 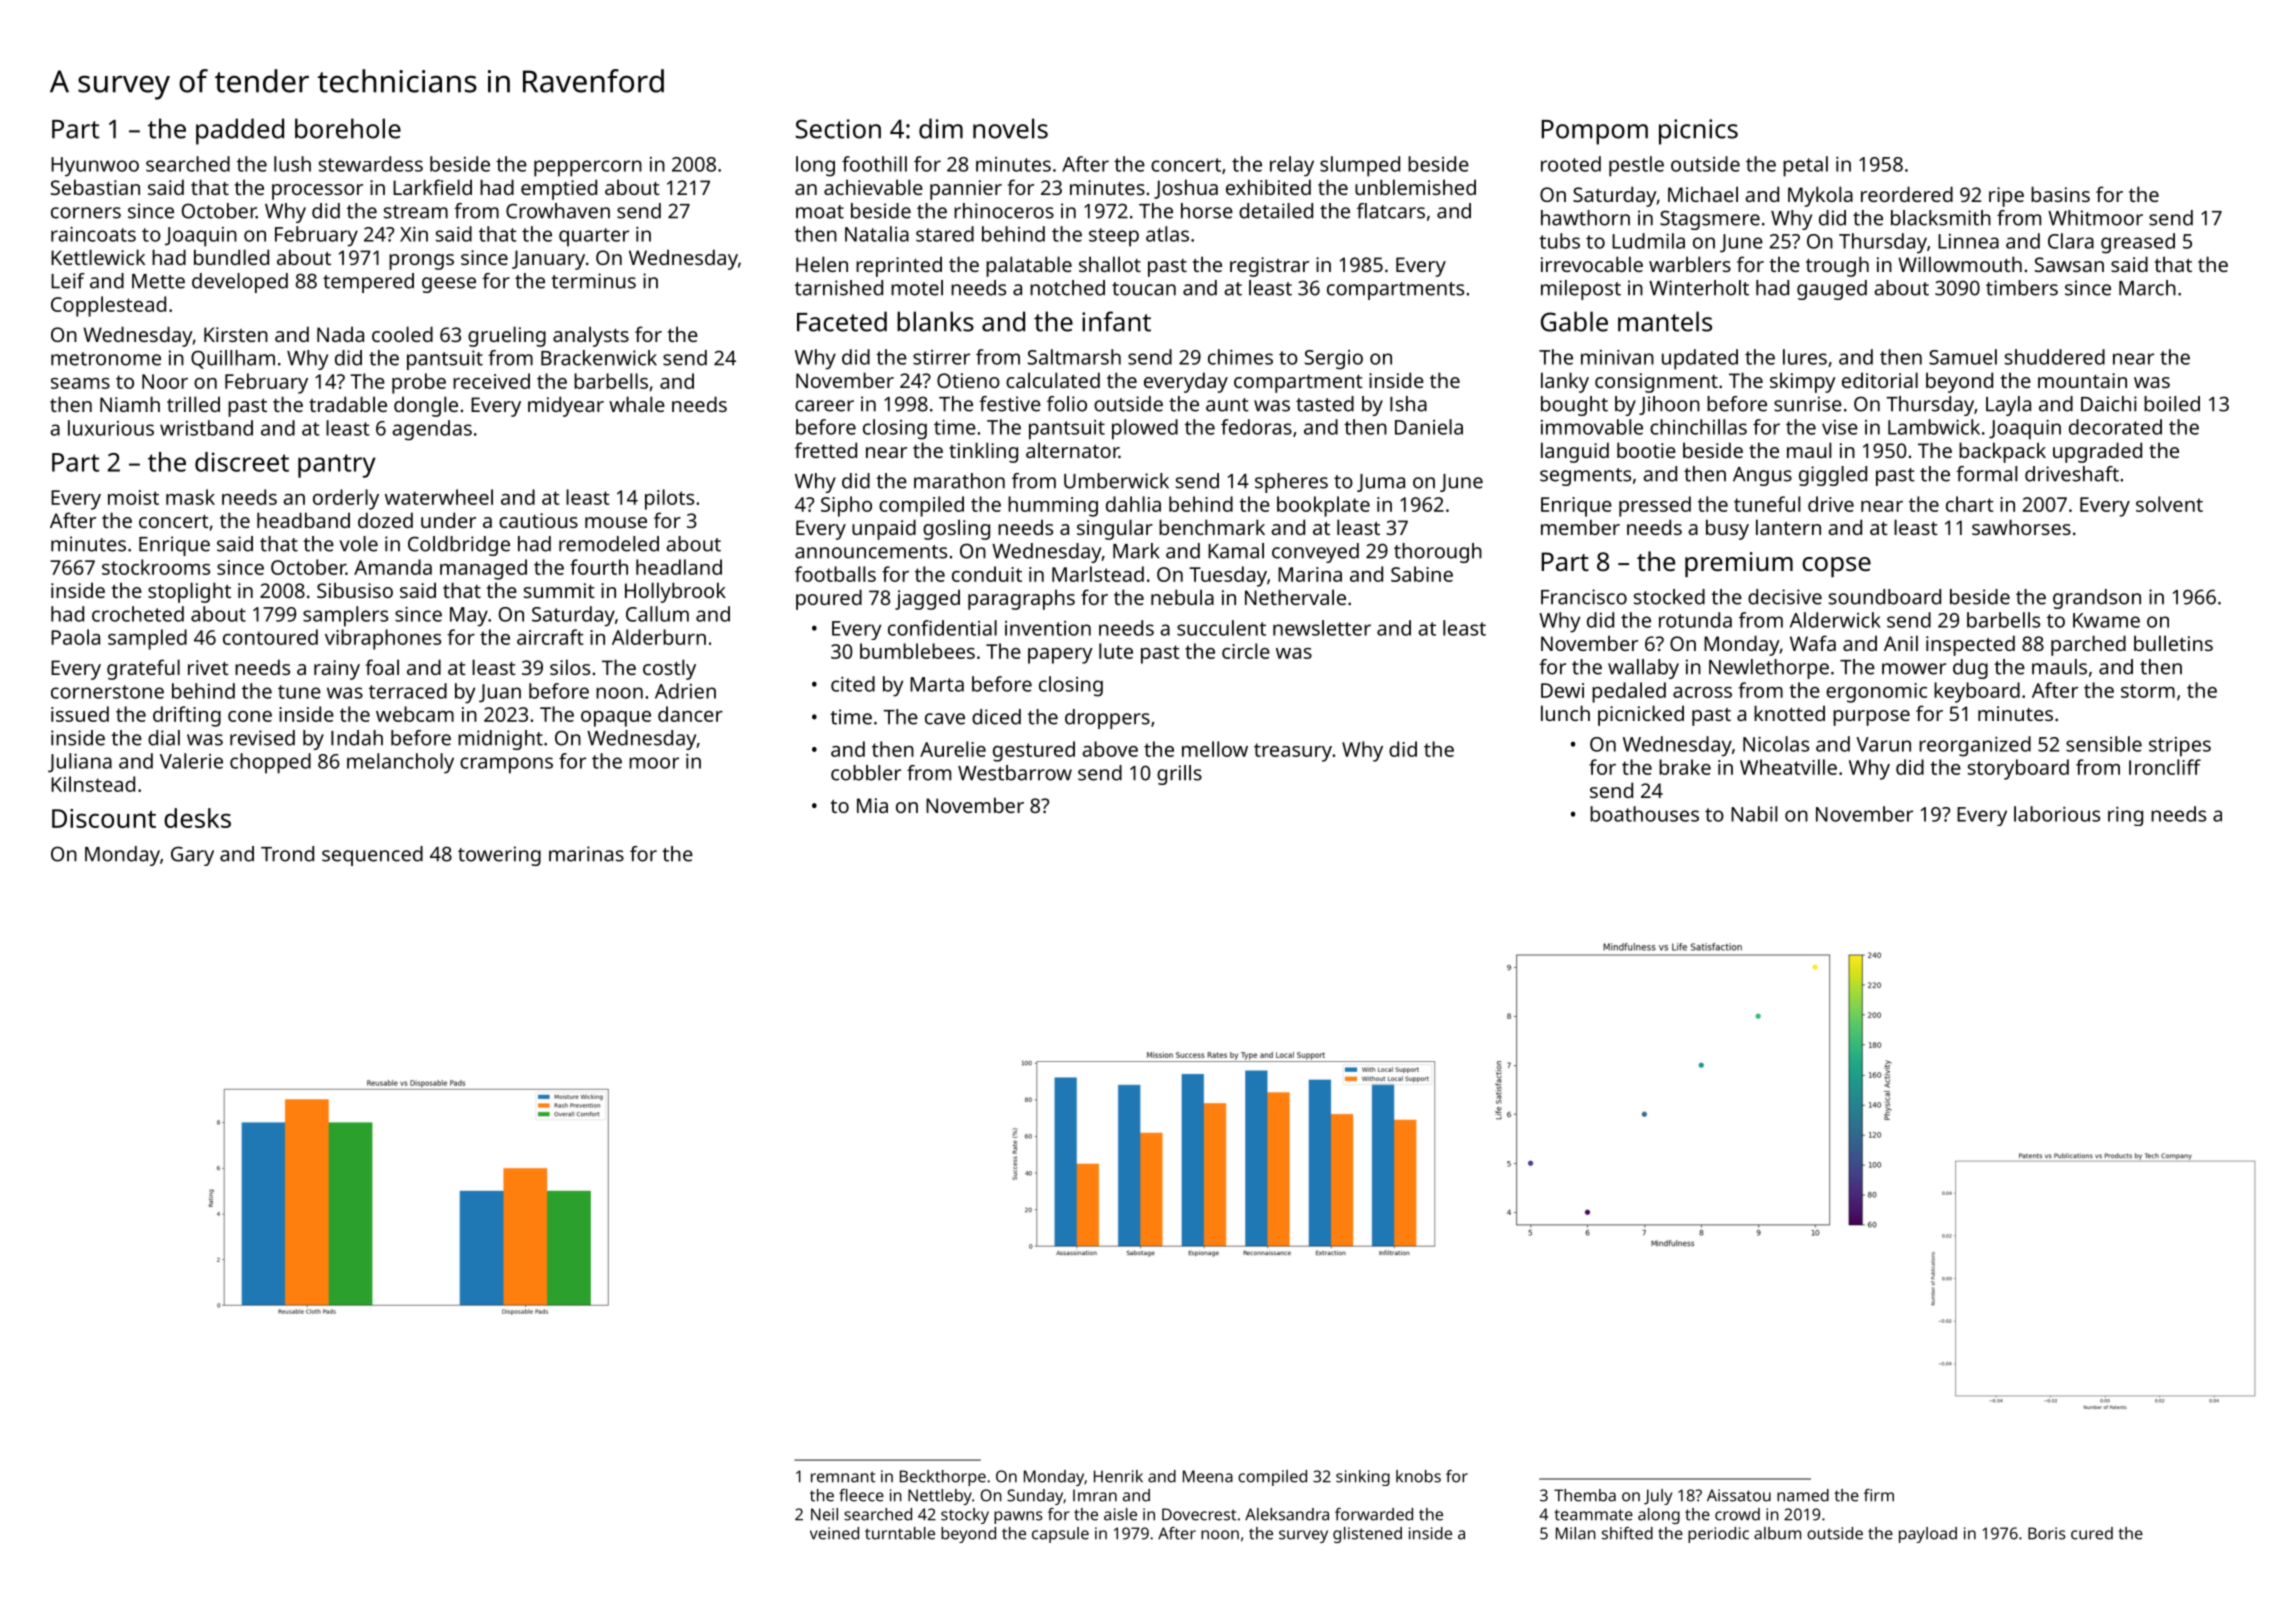 I want to click on boathouses, so click(x=1644, y=814).
